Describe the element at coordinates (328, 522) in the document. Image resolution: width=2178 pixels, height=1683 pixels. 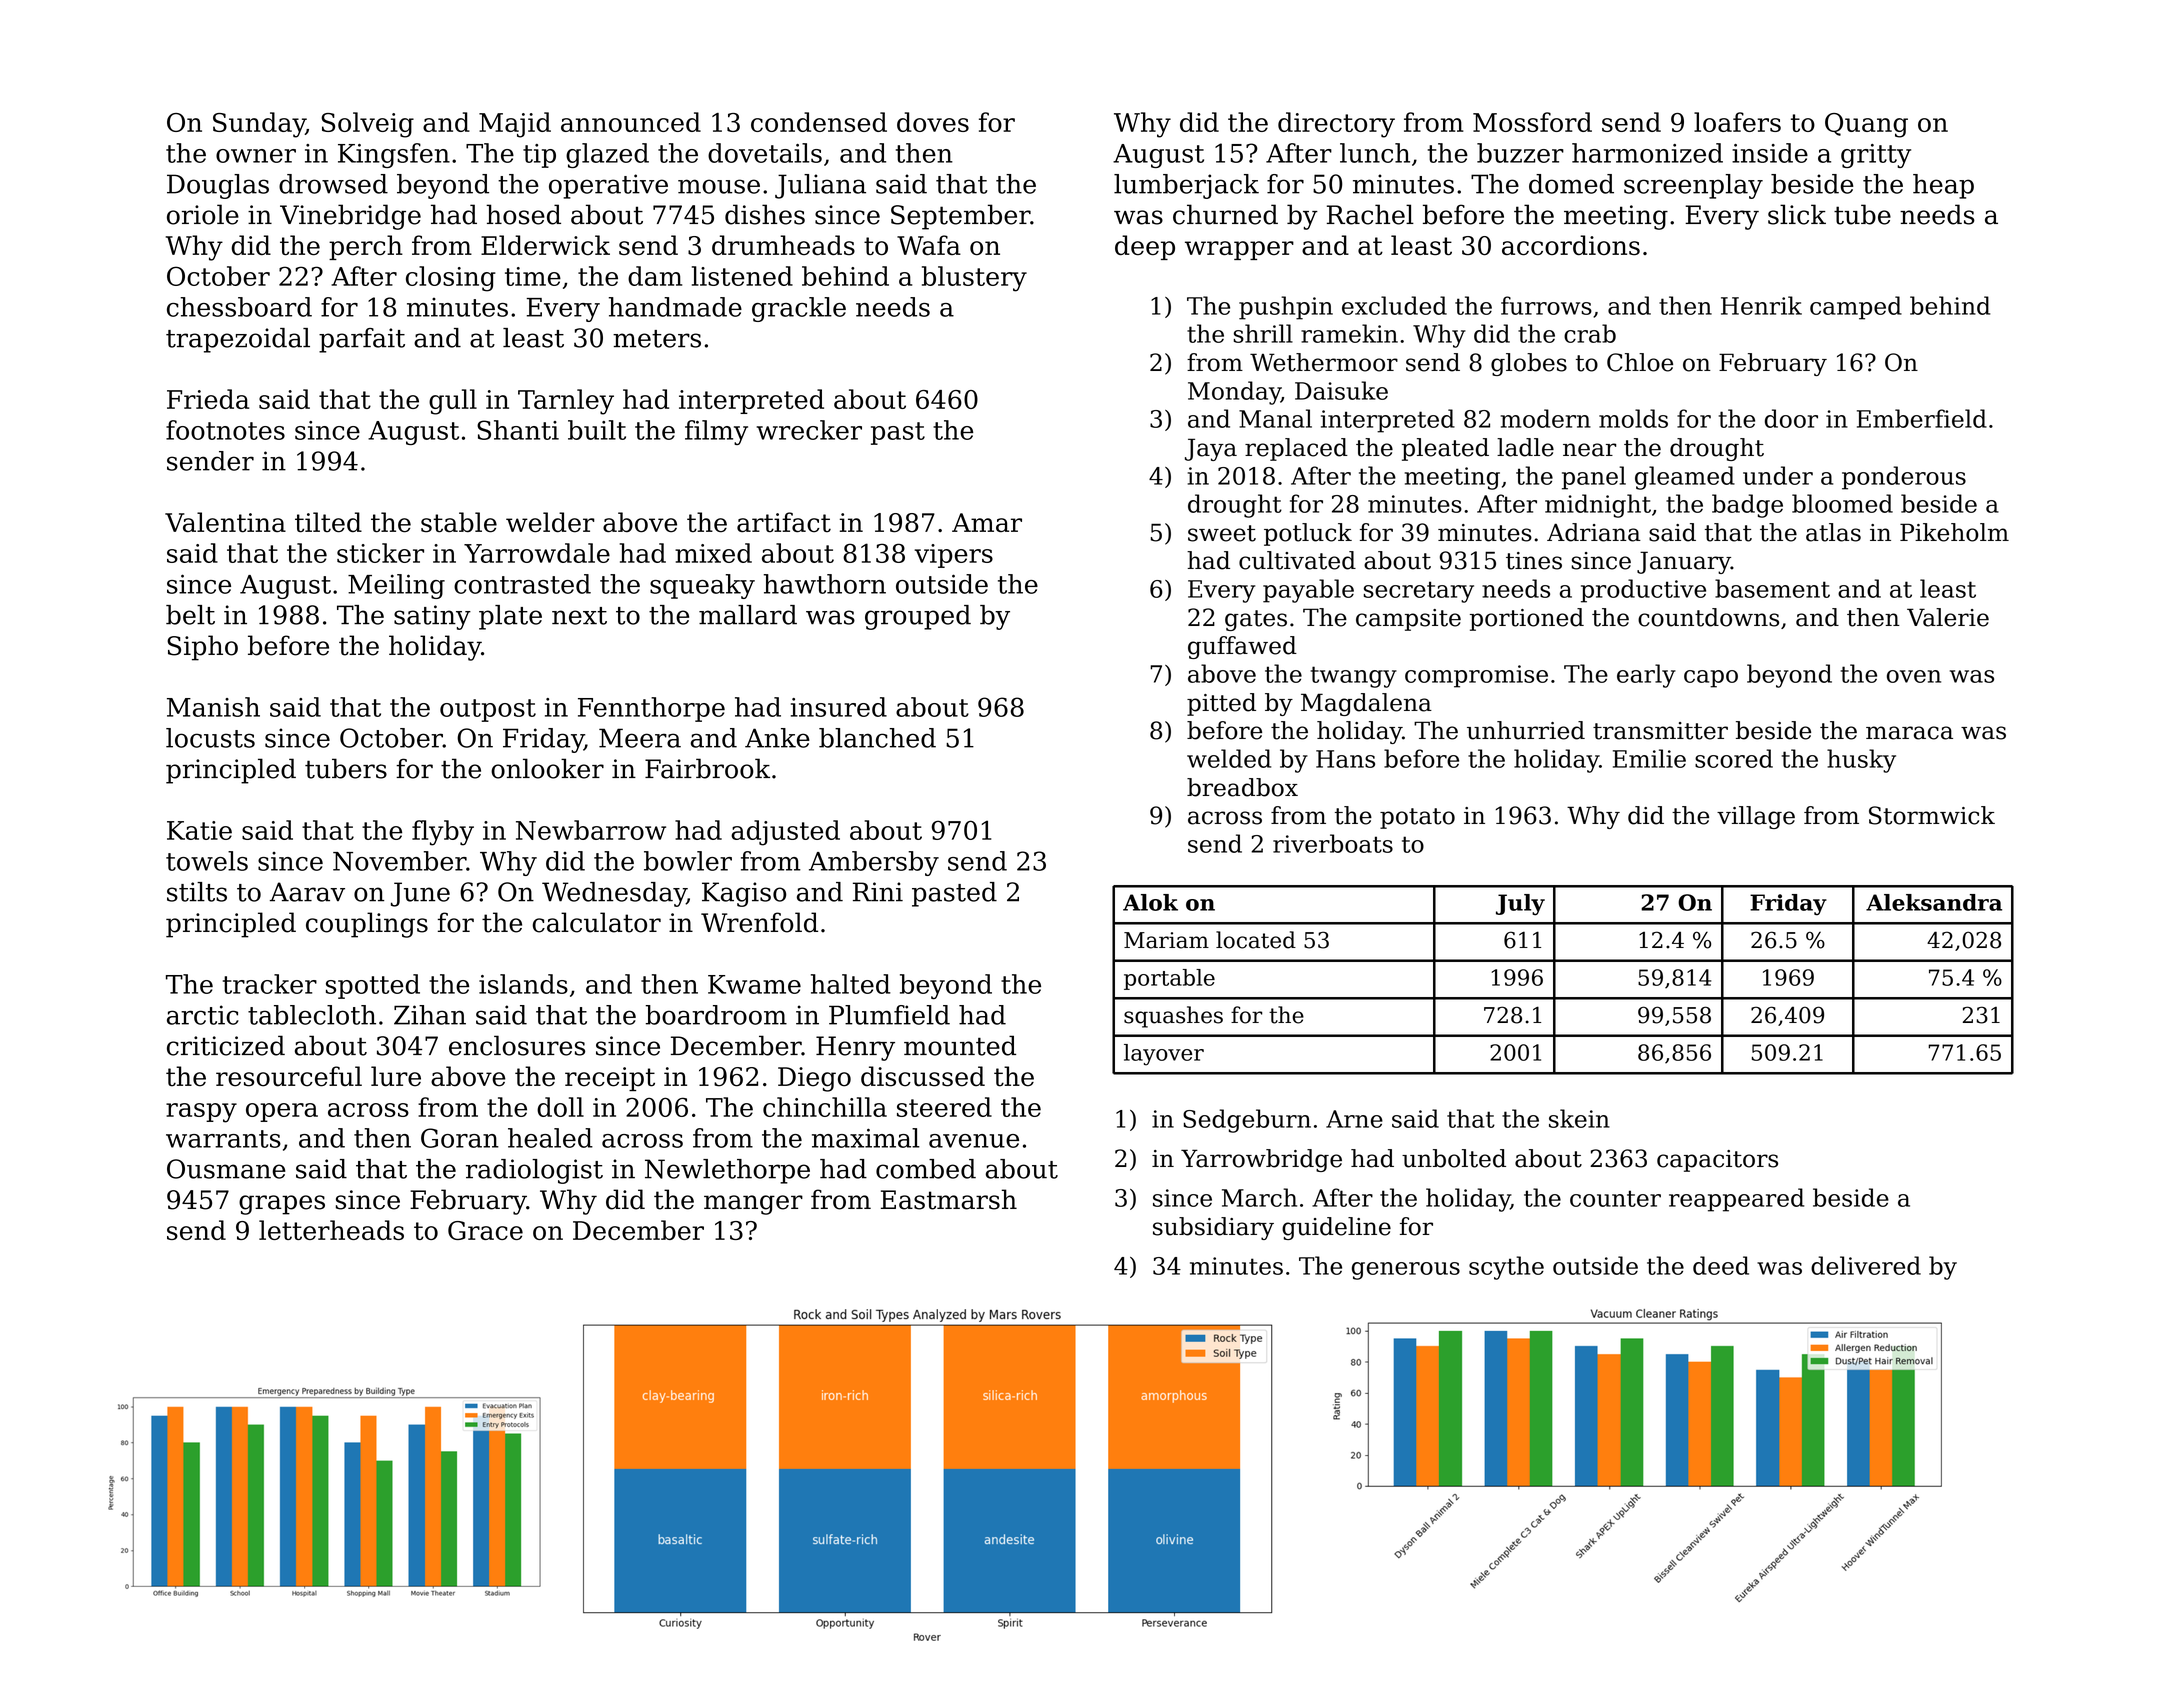
I see `tilted` at that location.
